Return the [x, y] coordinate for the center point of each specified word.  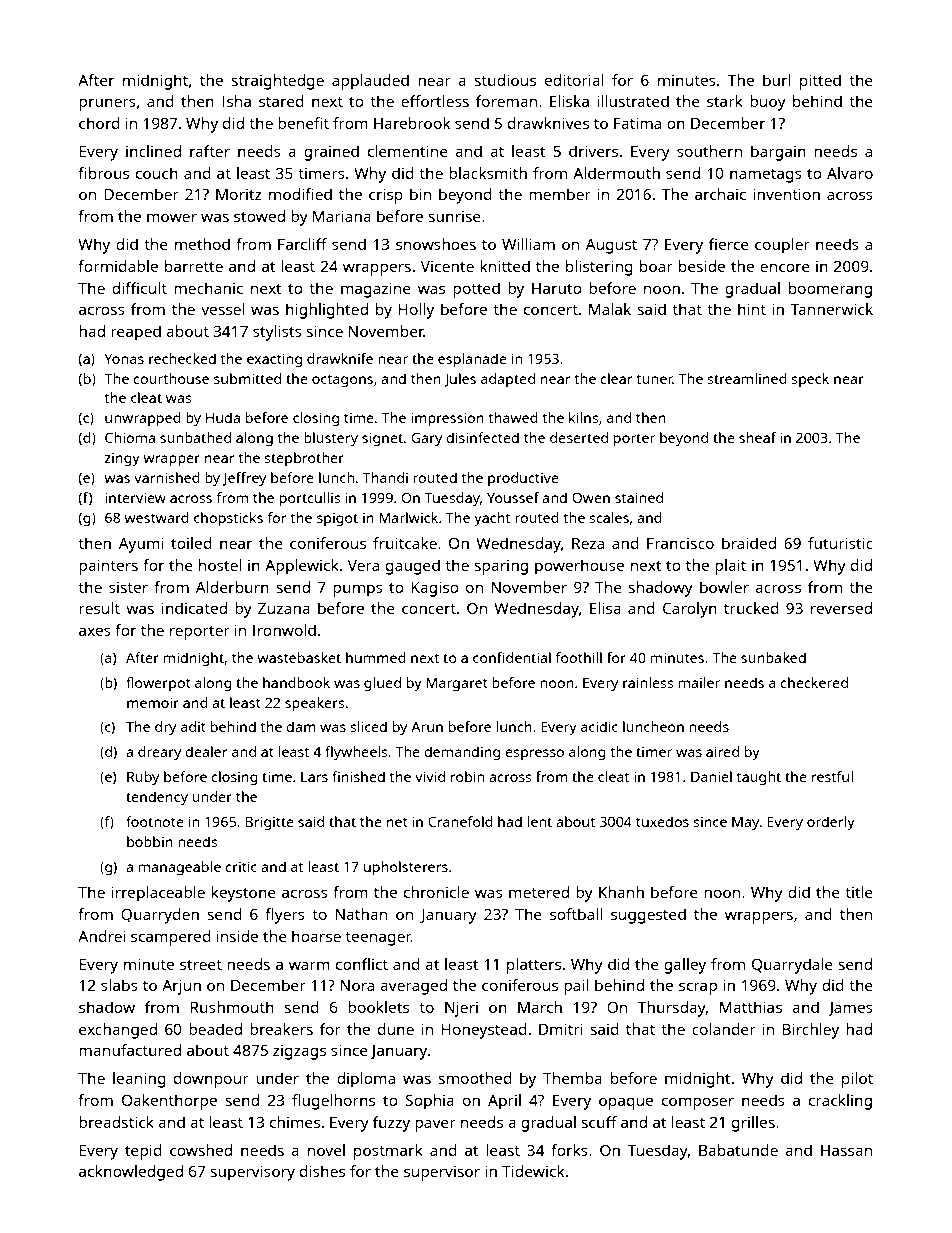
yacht [492, 519]
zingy [122, 459]
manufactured [130, 1050]
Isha [237, 101]
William [528, 244]
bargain [778, 153]
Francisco [680, 543]
